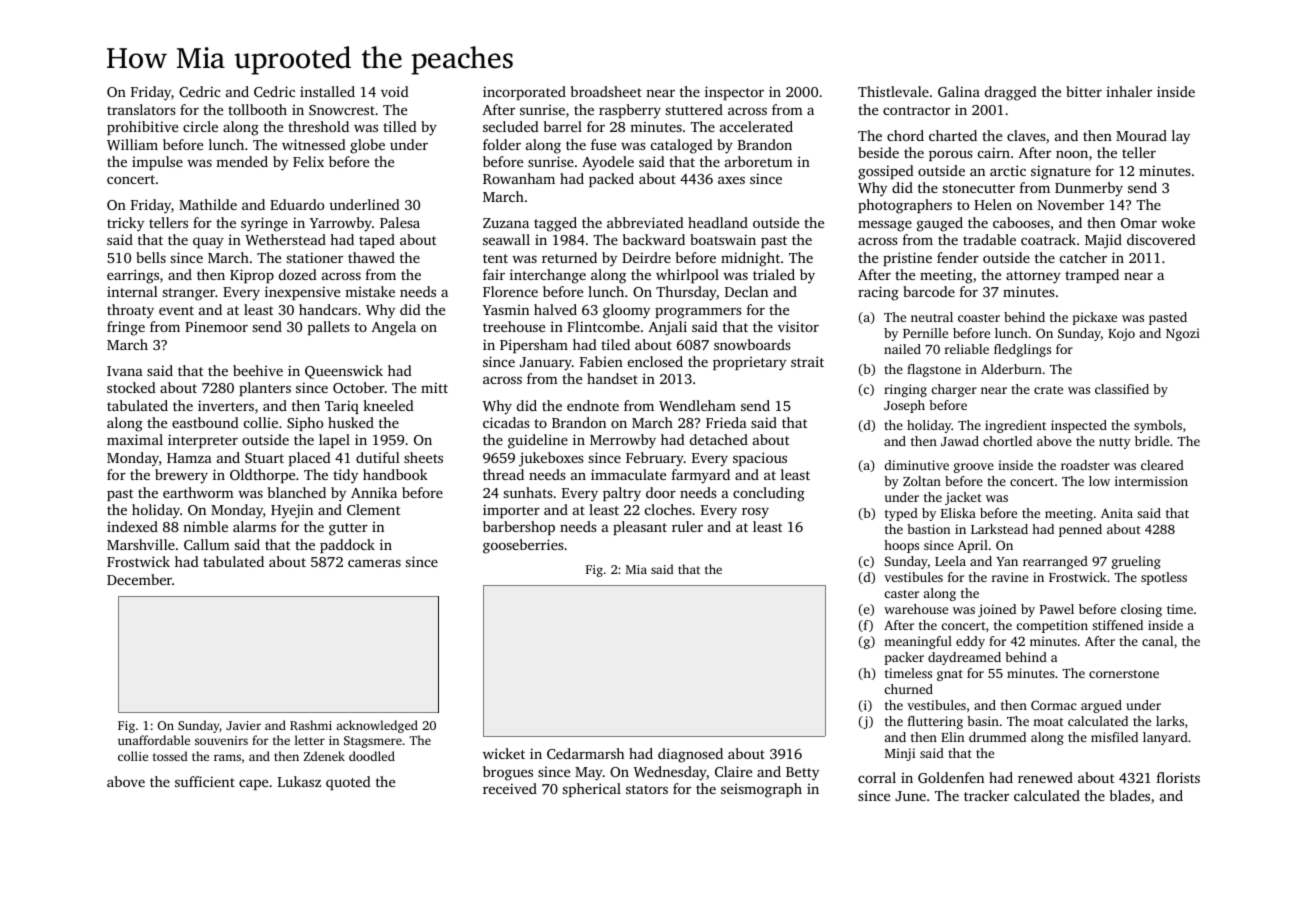  I want to click on inspector, so click(734, 93).
